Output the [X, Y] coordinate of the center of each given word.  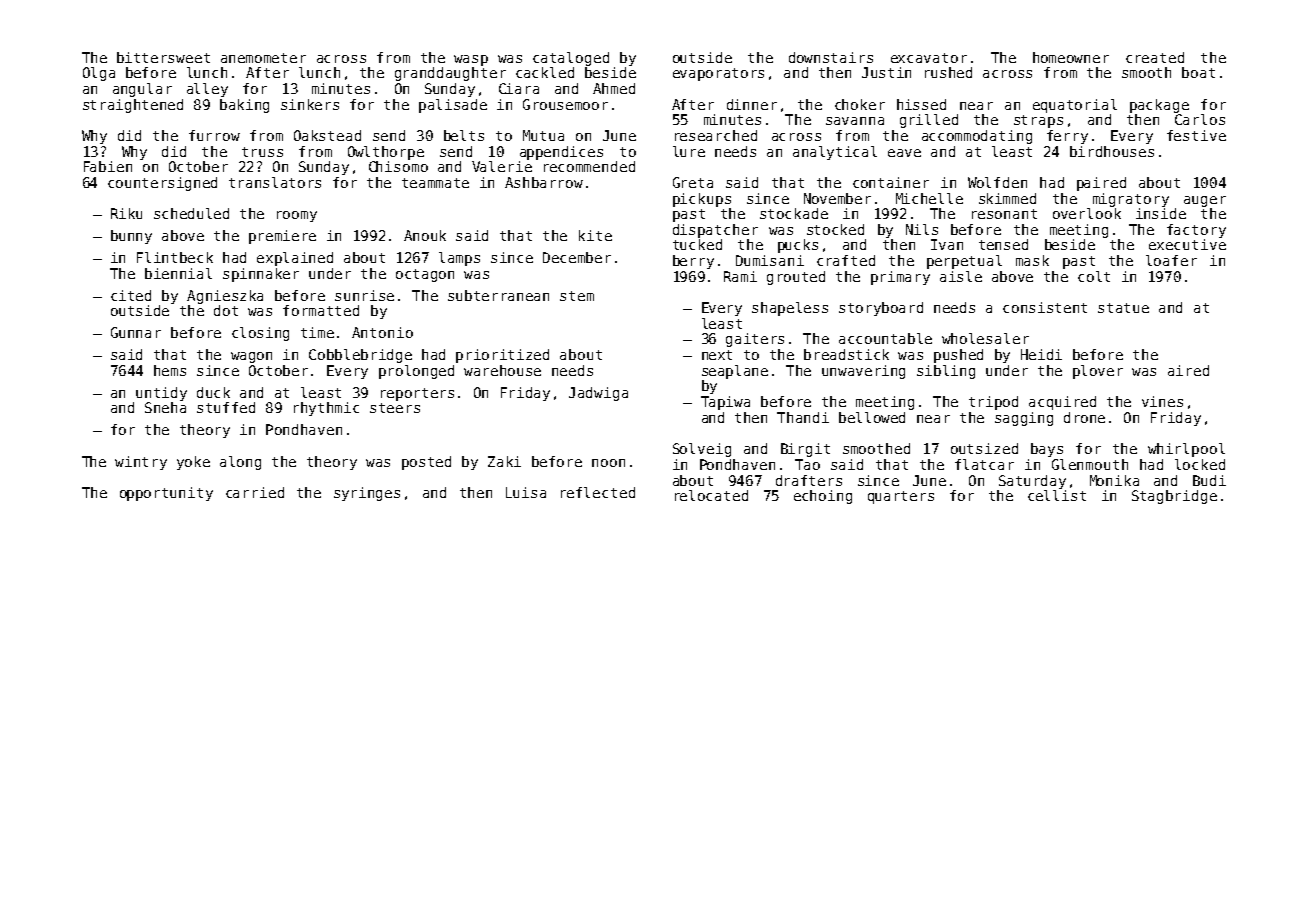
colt [1094, 276]
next [717, 355]
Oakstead [327, 135]
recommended [589, 166]
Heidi [1041, 354]
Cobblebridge [360, 356]
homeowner [1071, 57]
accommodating [977, 137]
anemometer [263, 58]
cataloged [571, 59]
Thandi [803, 417]
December [577, 257]
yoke [193, 463]
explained [295, 259]
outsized [984, 448]
